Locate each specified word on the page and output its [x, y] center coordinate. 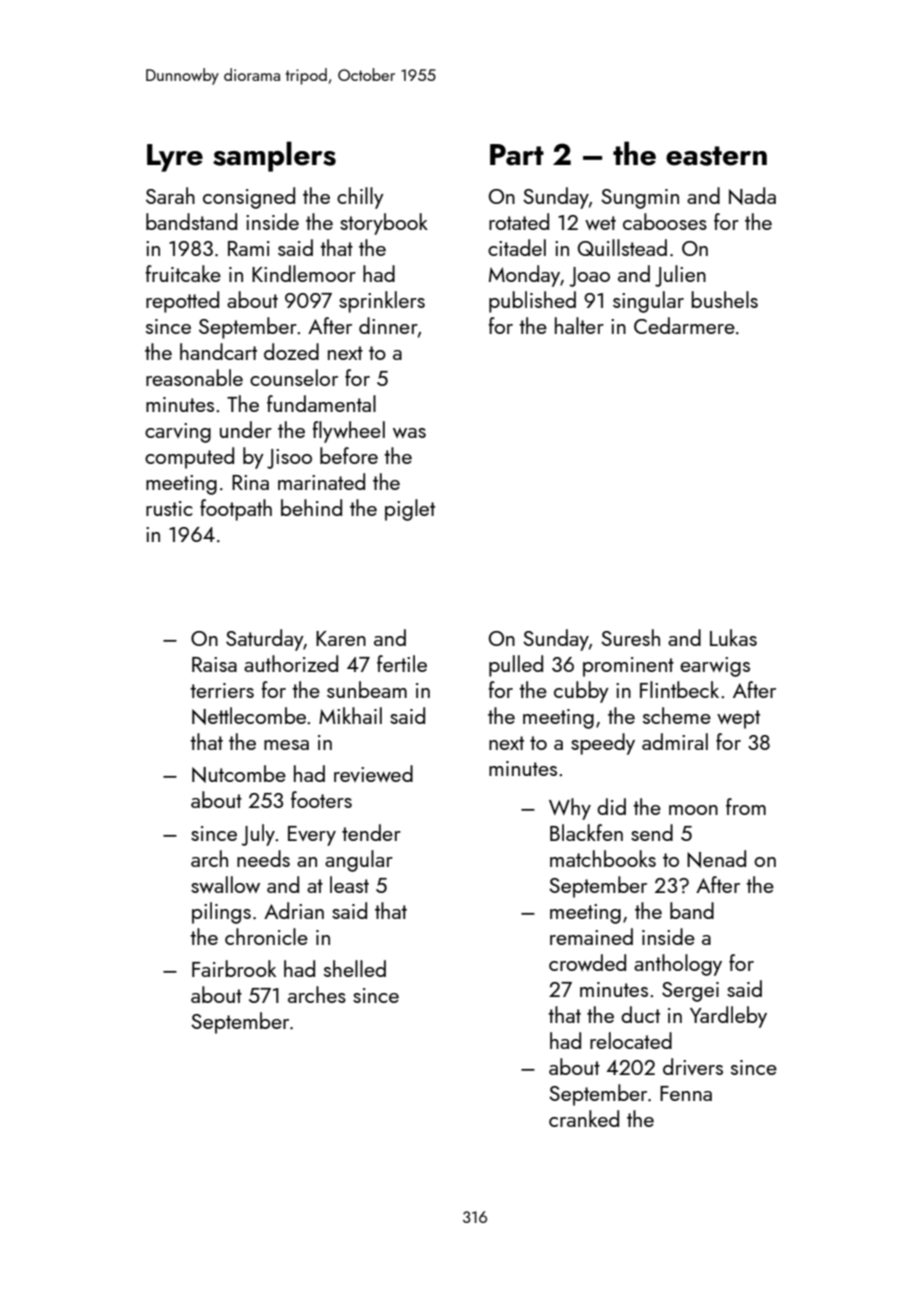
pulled [516, 666]
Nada [752, 196]
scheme [677, 715]
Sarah [170, 195]
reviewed [373, 773]
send [652, 832]
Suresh [630, 637]
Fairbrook [234, 968]
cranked [584, 1118]
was [409, 433]
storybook [384, 224]
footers [321, 799]
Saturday [264, 640]
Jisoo [289, 459]
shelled [355, 968]
